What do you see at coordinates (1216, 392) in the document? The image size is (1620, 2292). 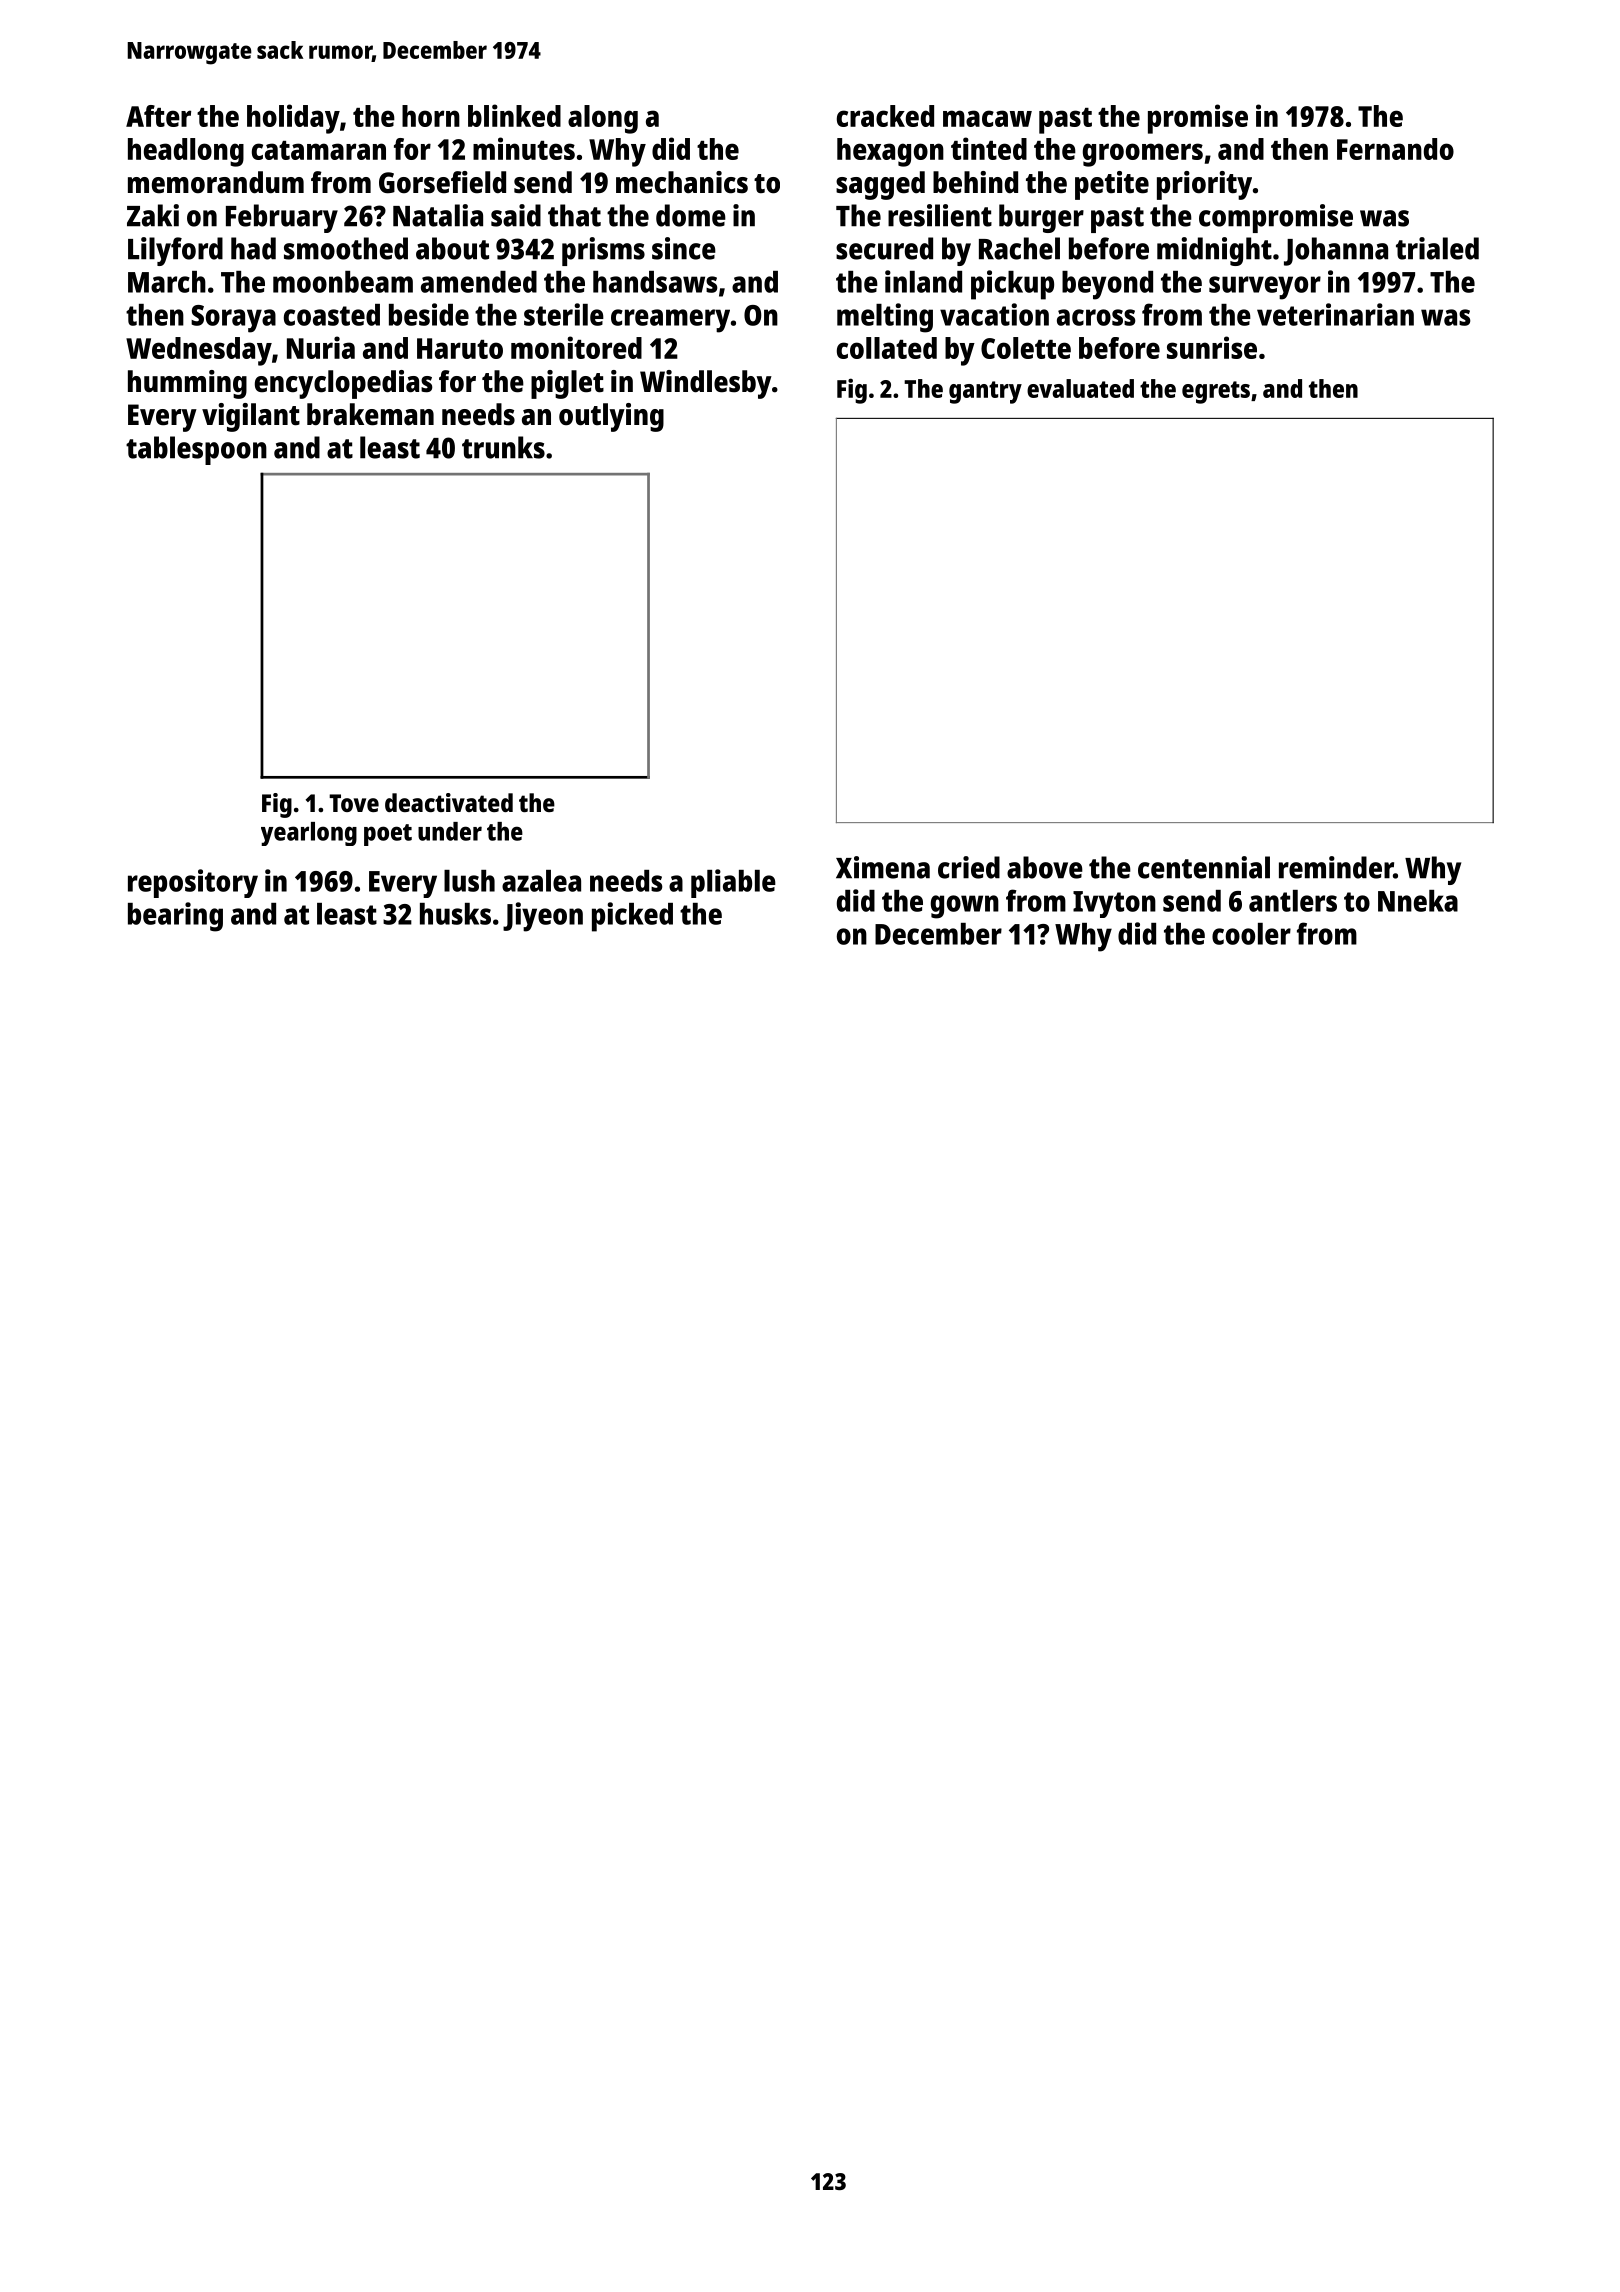 I see `egrets` at bounding box center [1216, 392].
